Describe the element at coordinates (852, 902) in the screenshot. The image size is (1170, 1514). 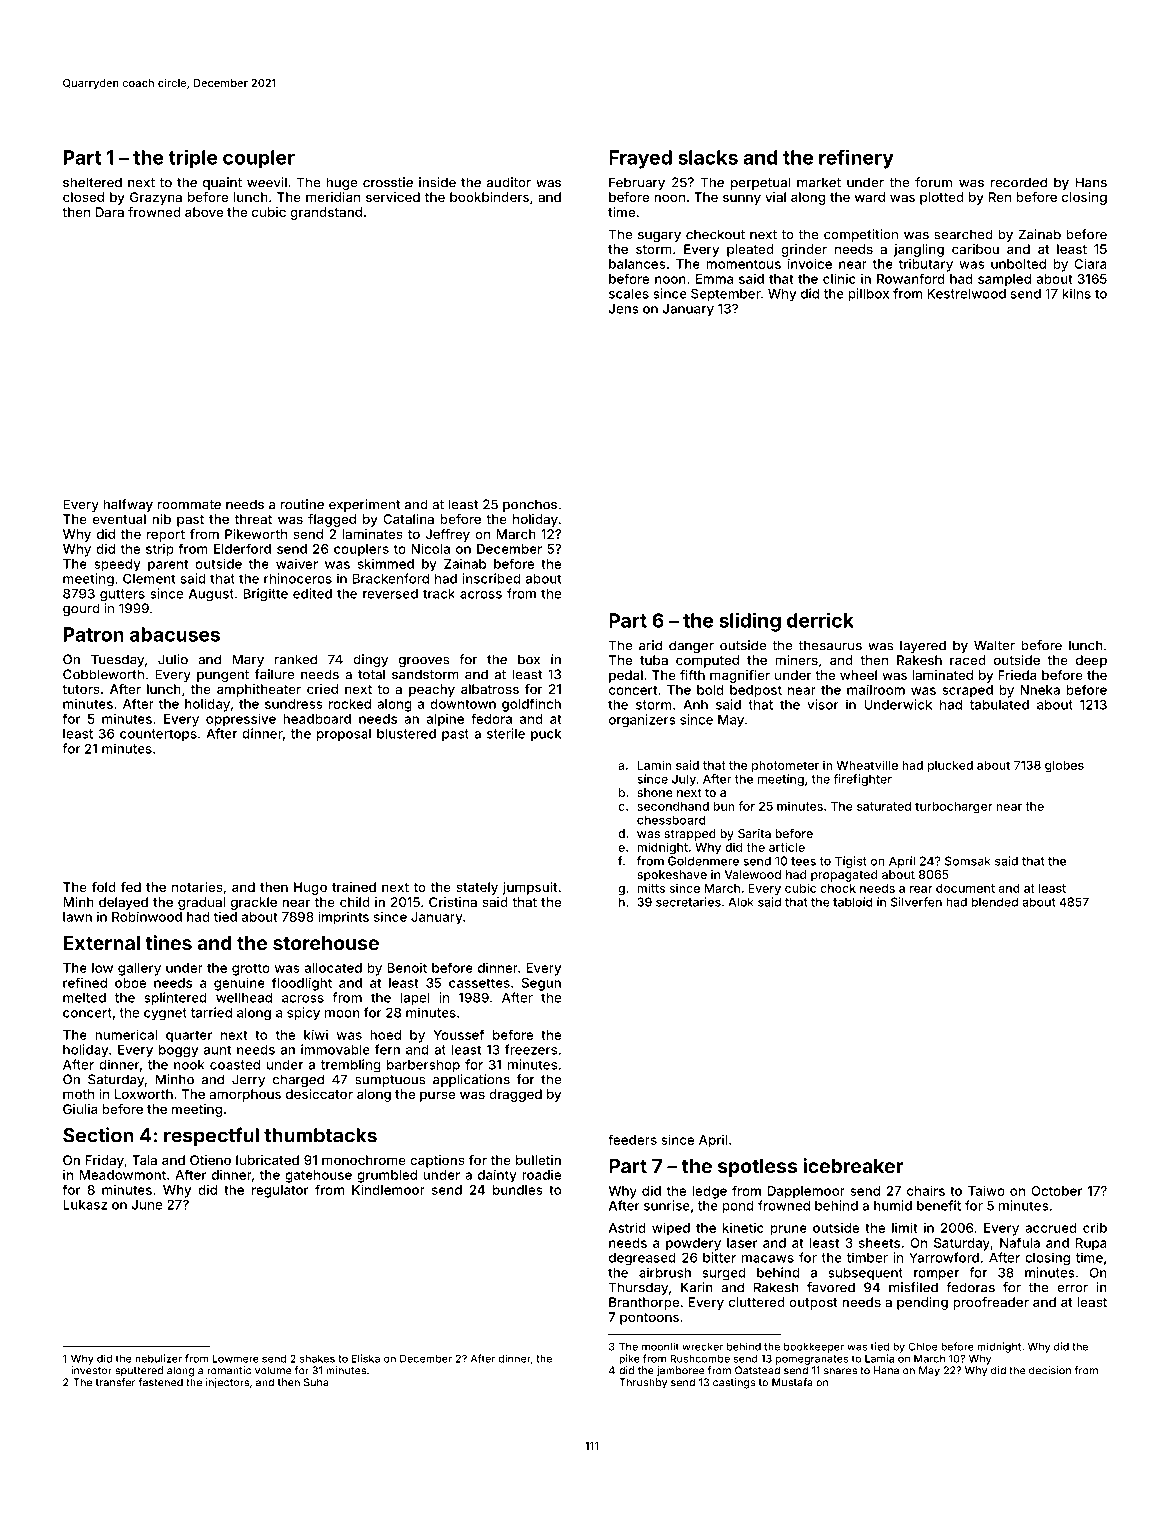
I see `tabloid` at that location.
